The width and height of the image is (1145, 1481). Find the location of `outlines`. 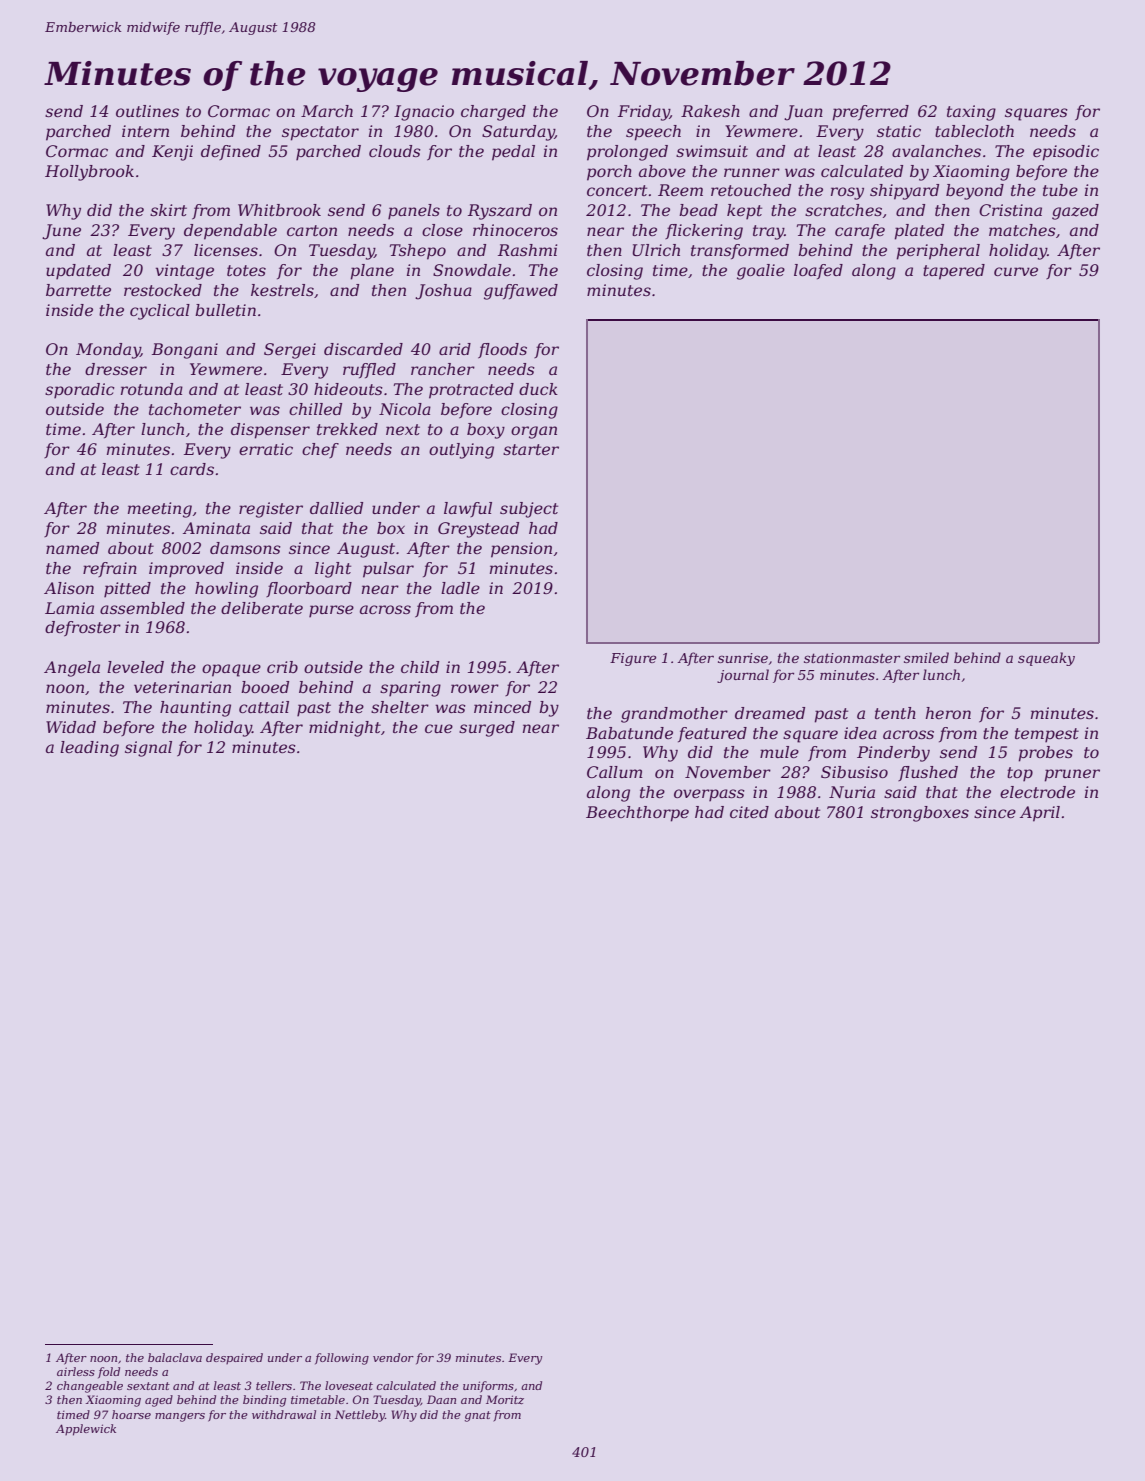

outlines is located at coordinates (147, 111).
